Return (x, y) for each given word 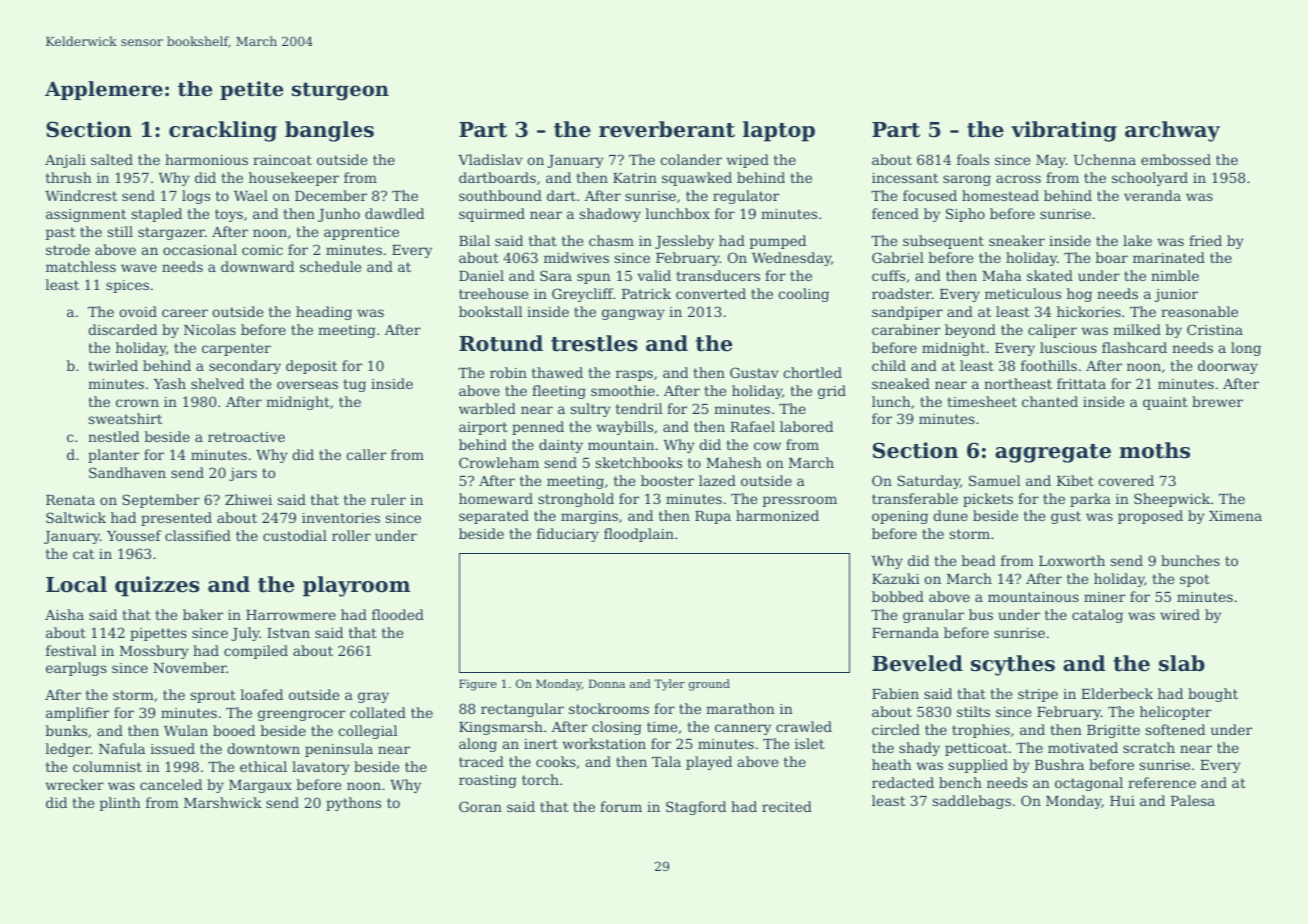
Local (76, 584)
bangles (329, 131)
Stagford (696, 808)
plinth (120, 804)
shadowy (610, 215)
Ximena (1235, 516)
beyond (970, 331)
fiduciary (568, 535)
